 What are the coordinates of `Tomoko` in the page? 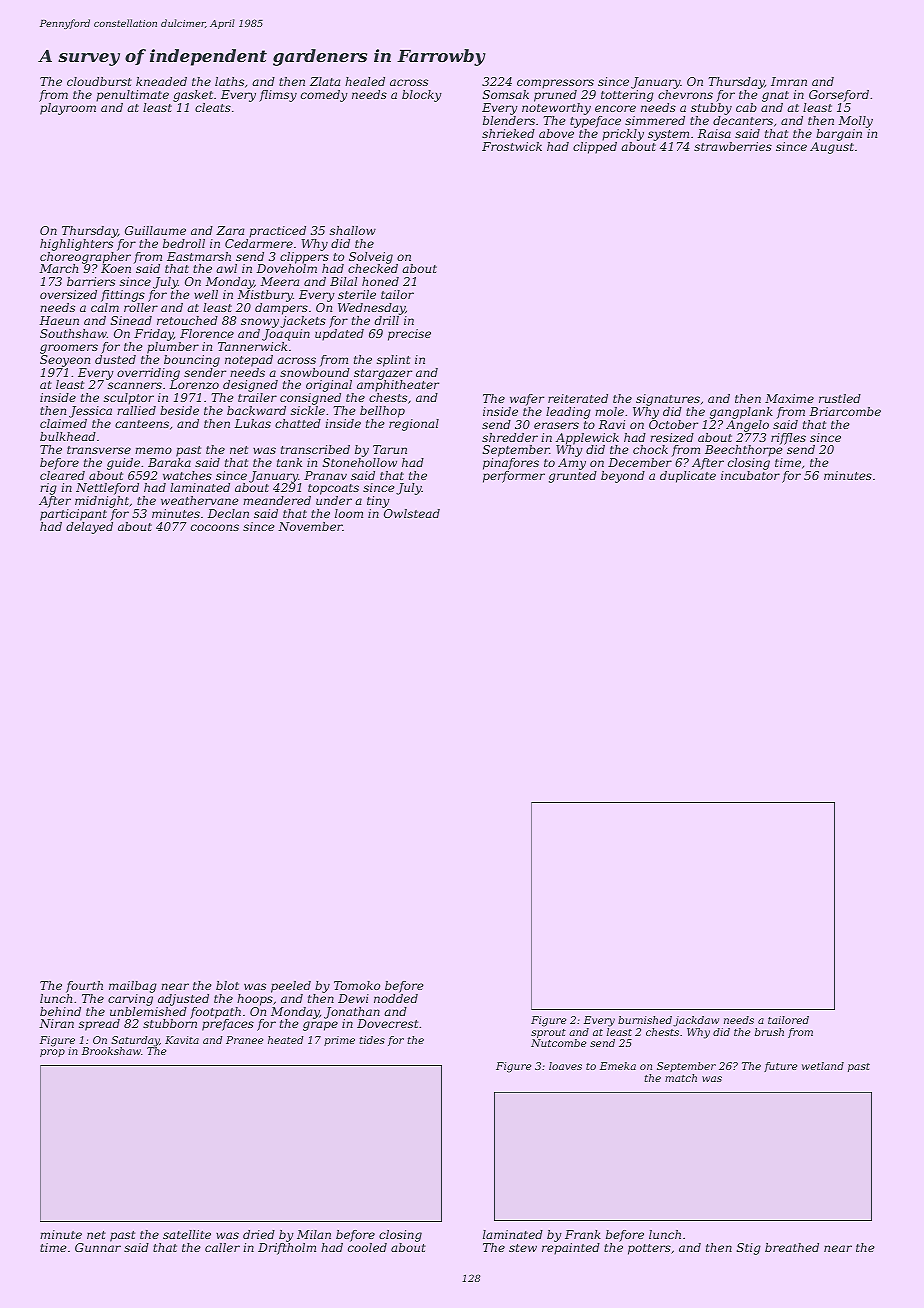 It's located at (357, 985).
